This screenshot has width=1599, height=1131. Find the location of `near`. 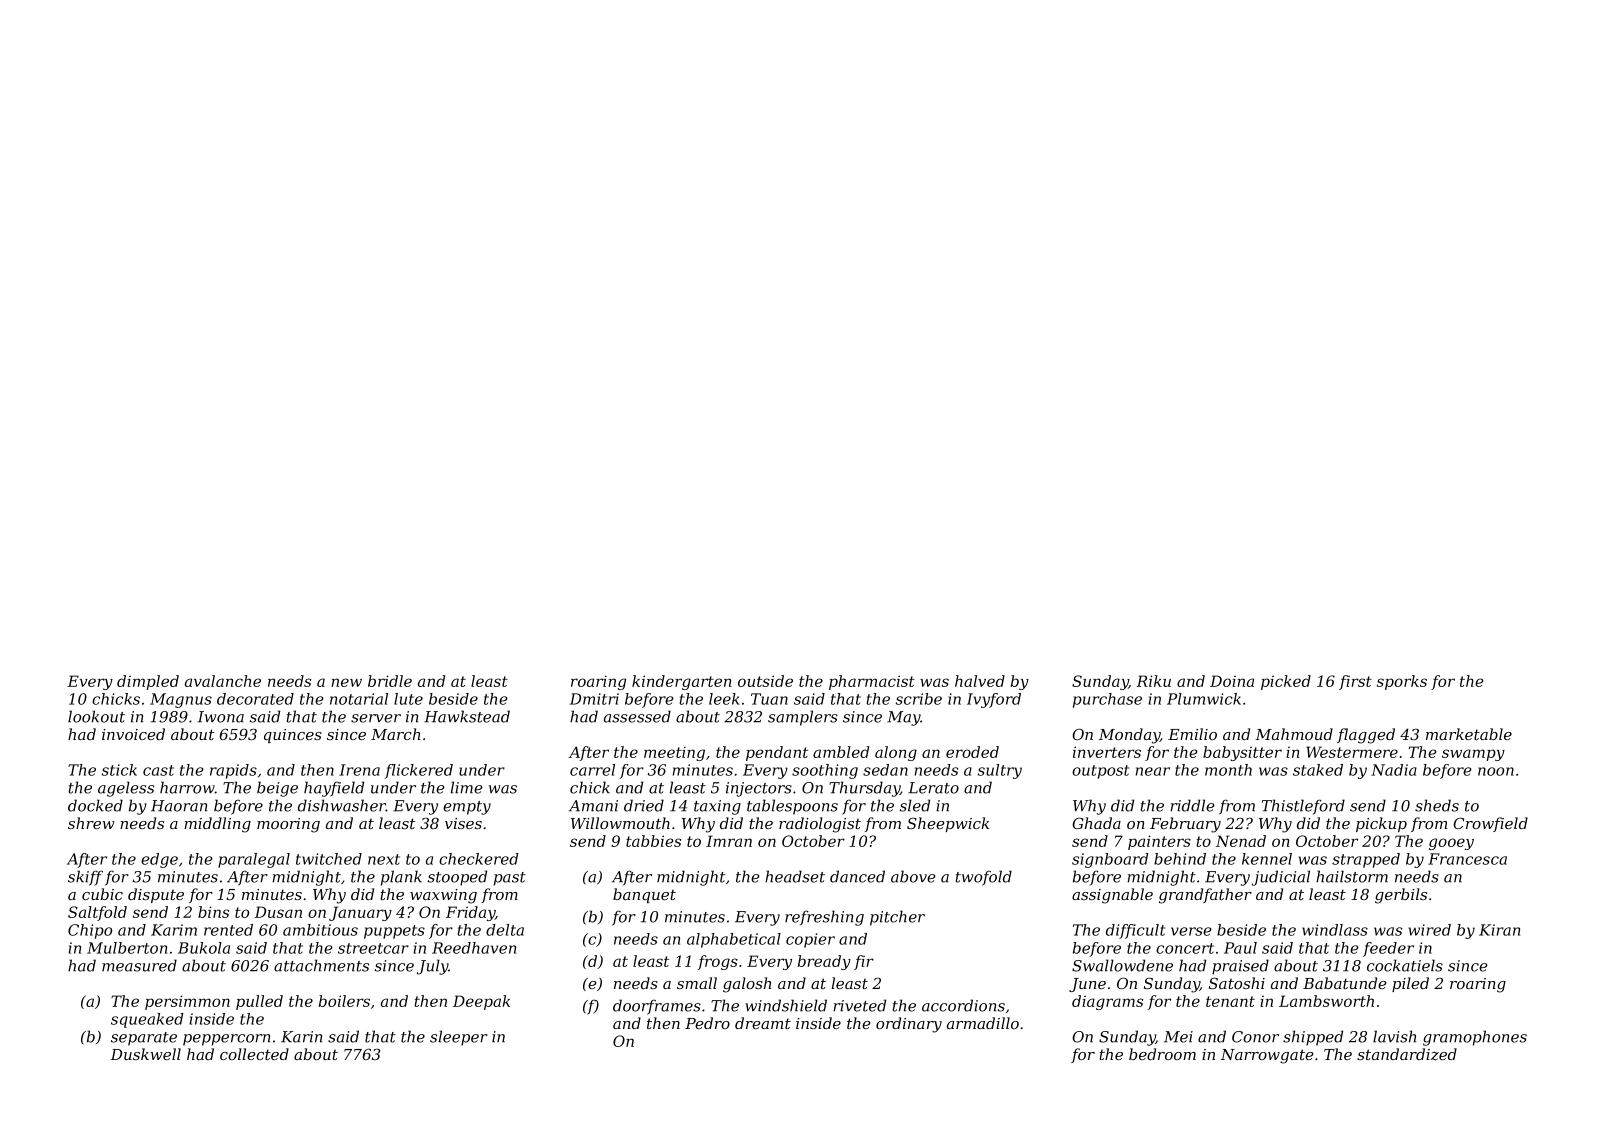

near is located at coordinates (1153, 771).
